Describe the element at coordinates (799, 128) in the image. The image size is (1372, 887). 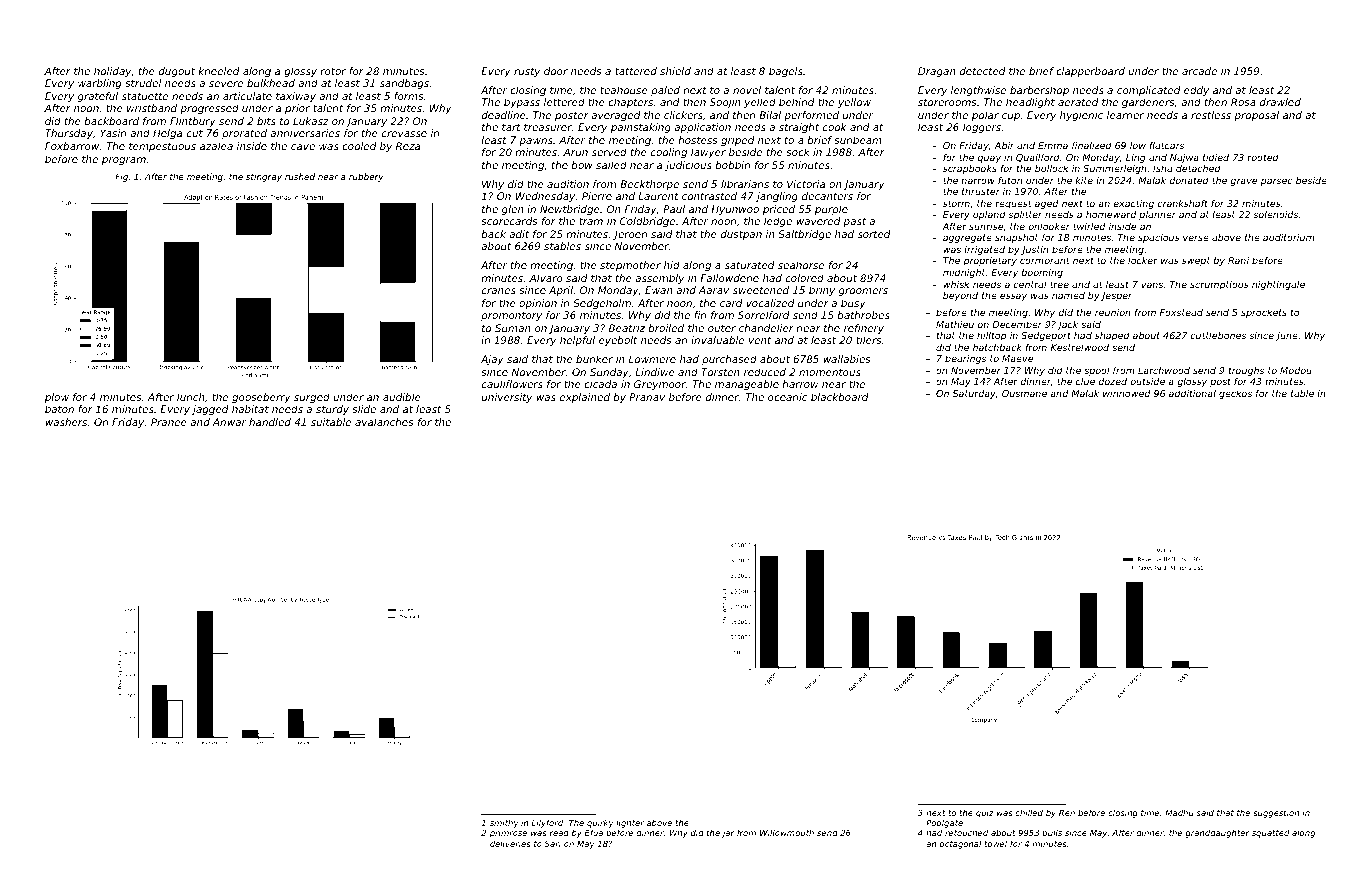
I see `straight` at that location.
